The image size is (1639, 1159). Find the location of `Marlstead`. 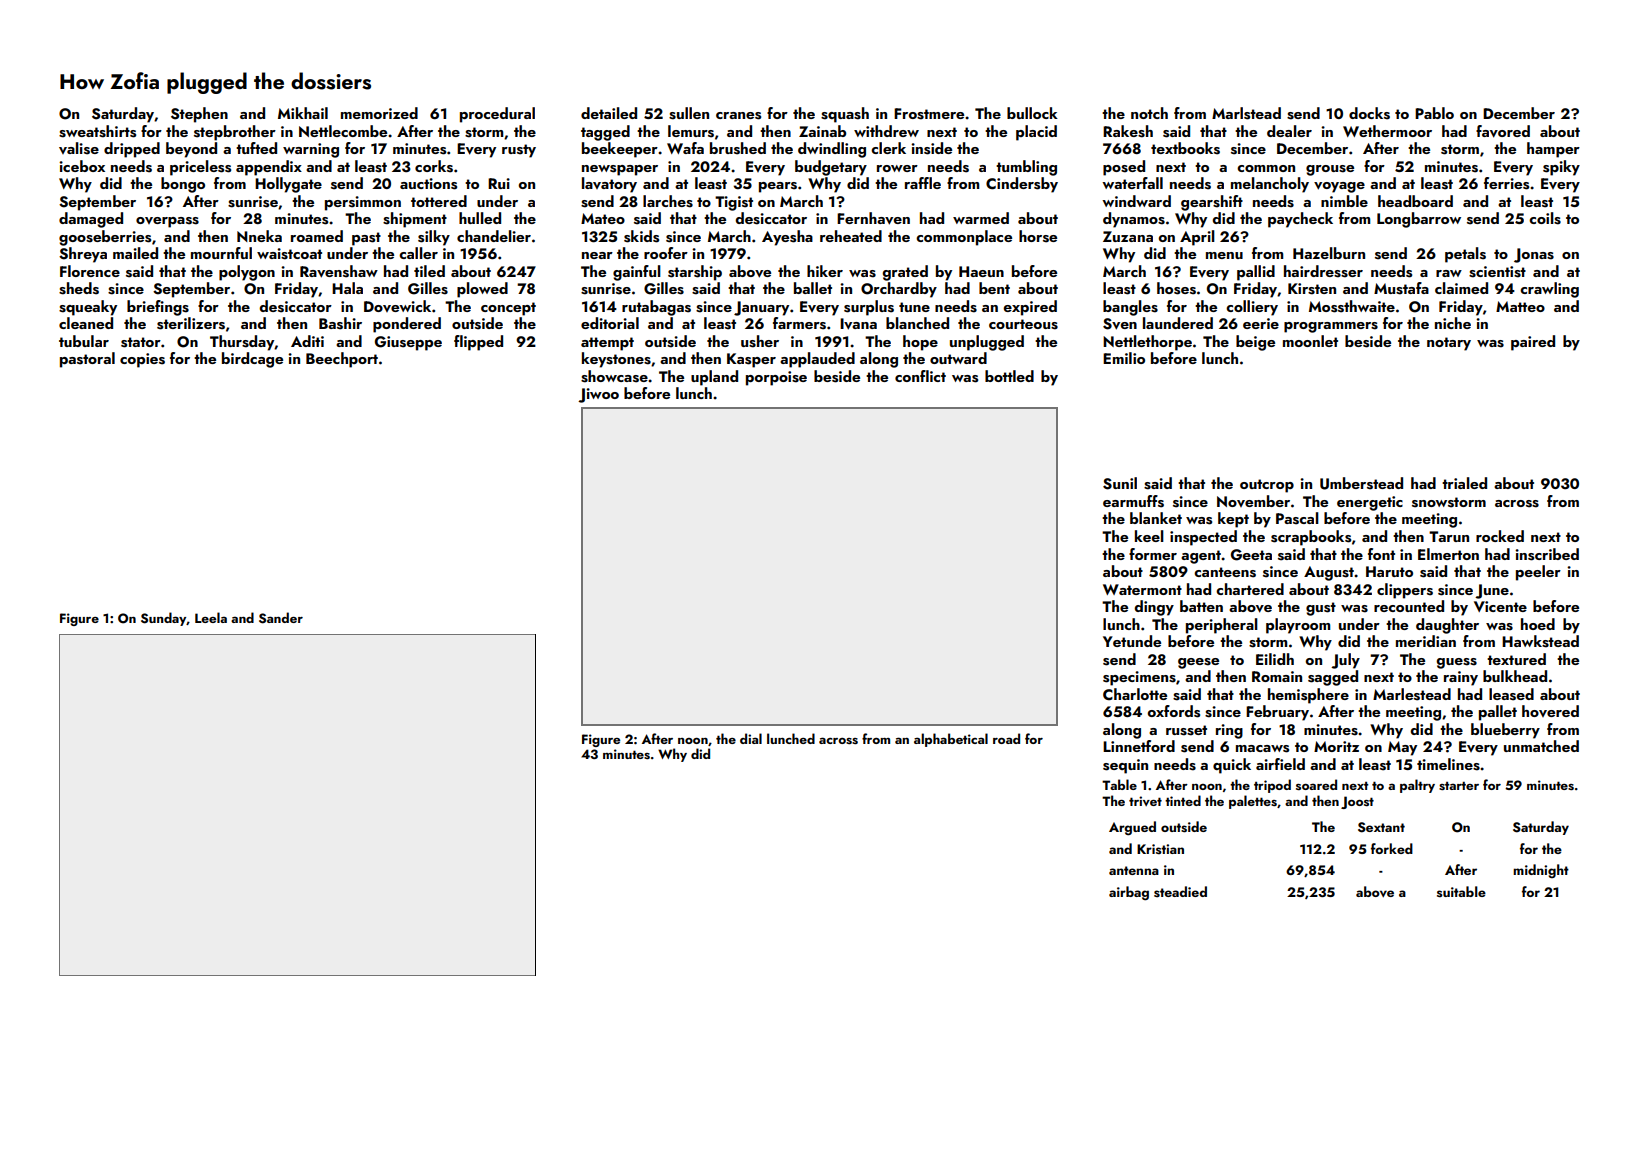

Marlstead is located at coordinates (1246, 113).
